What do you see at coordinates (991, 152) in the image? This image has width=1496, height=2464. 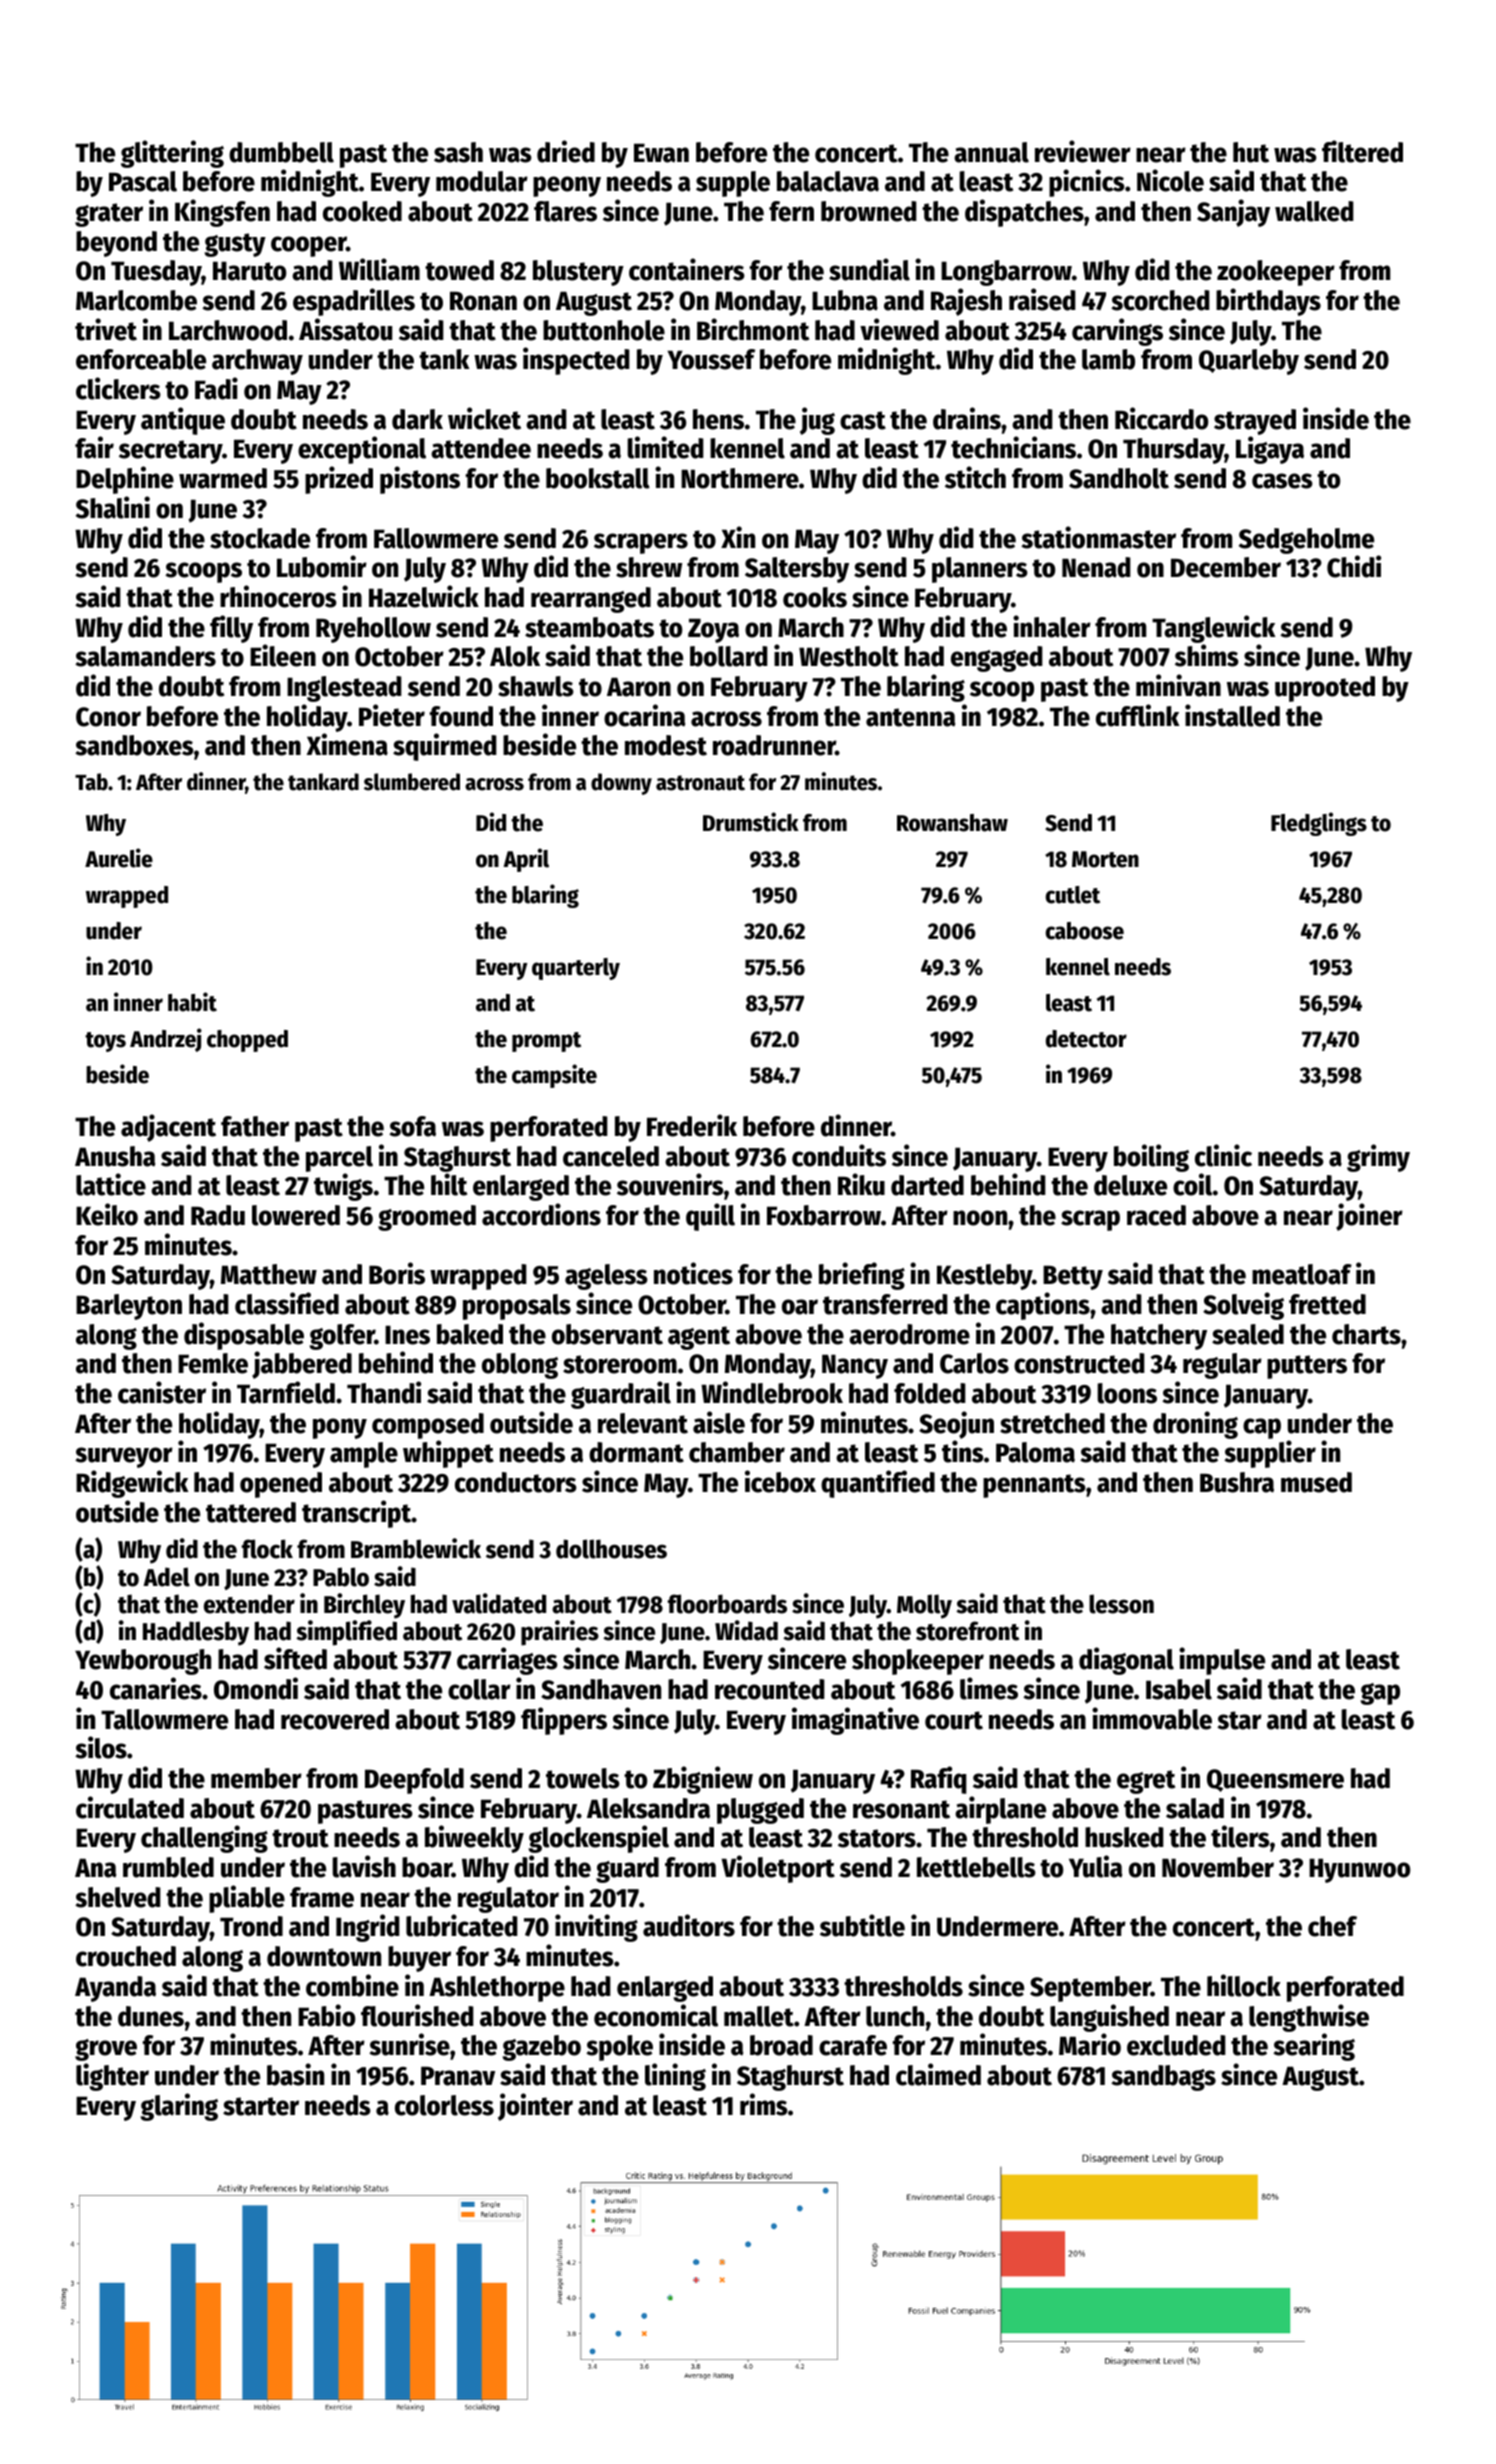 I see `annual` at bounding box center [991, 152].
